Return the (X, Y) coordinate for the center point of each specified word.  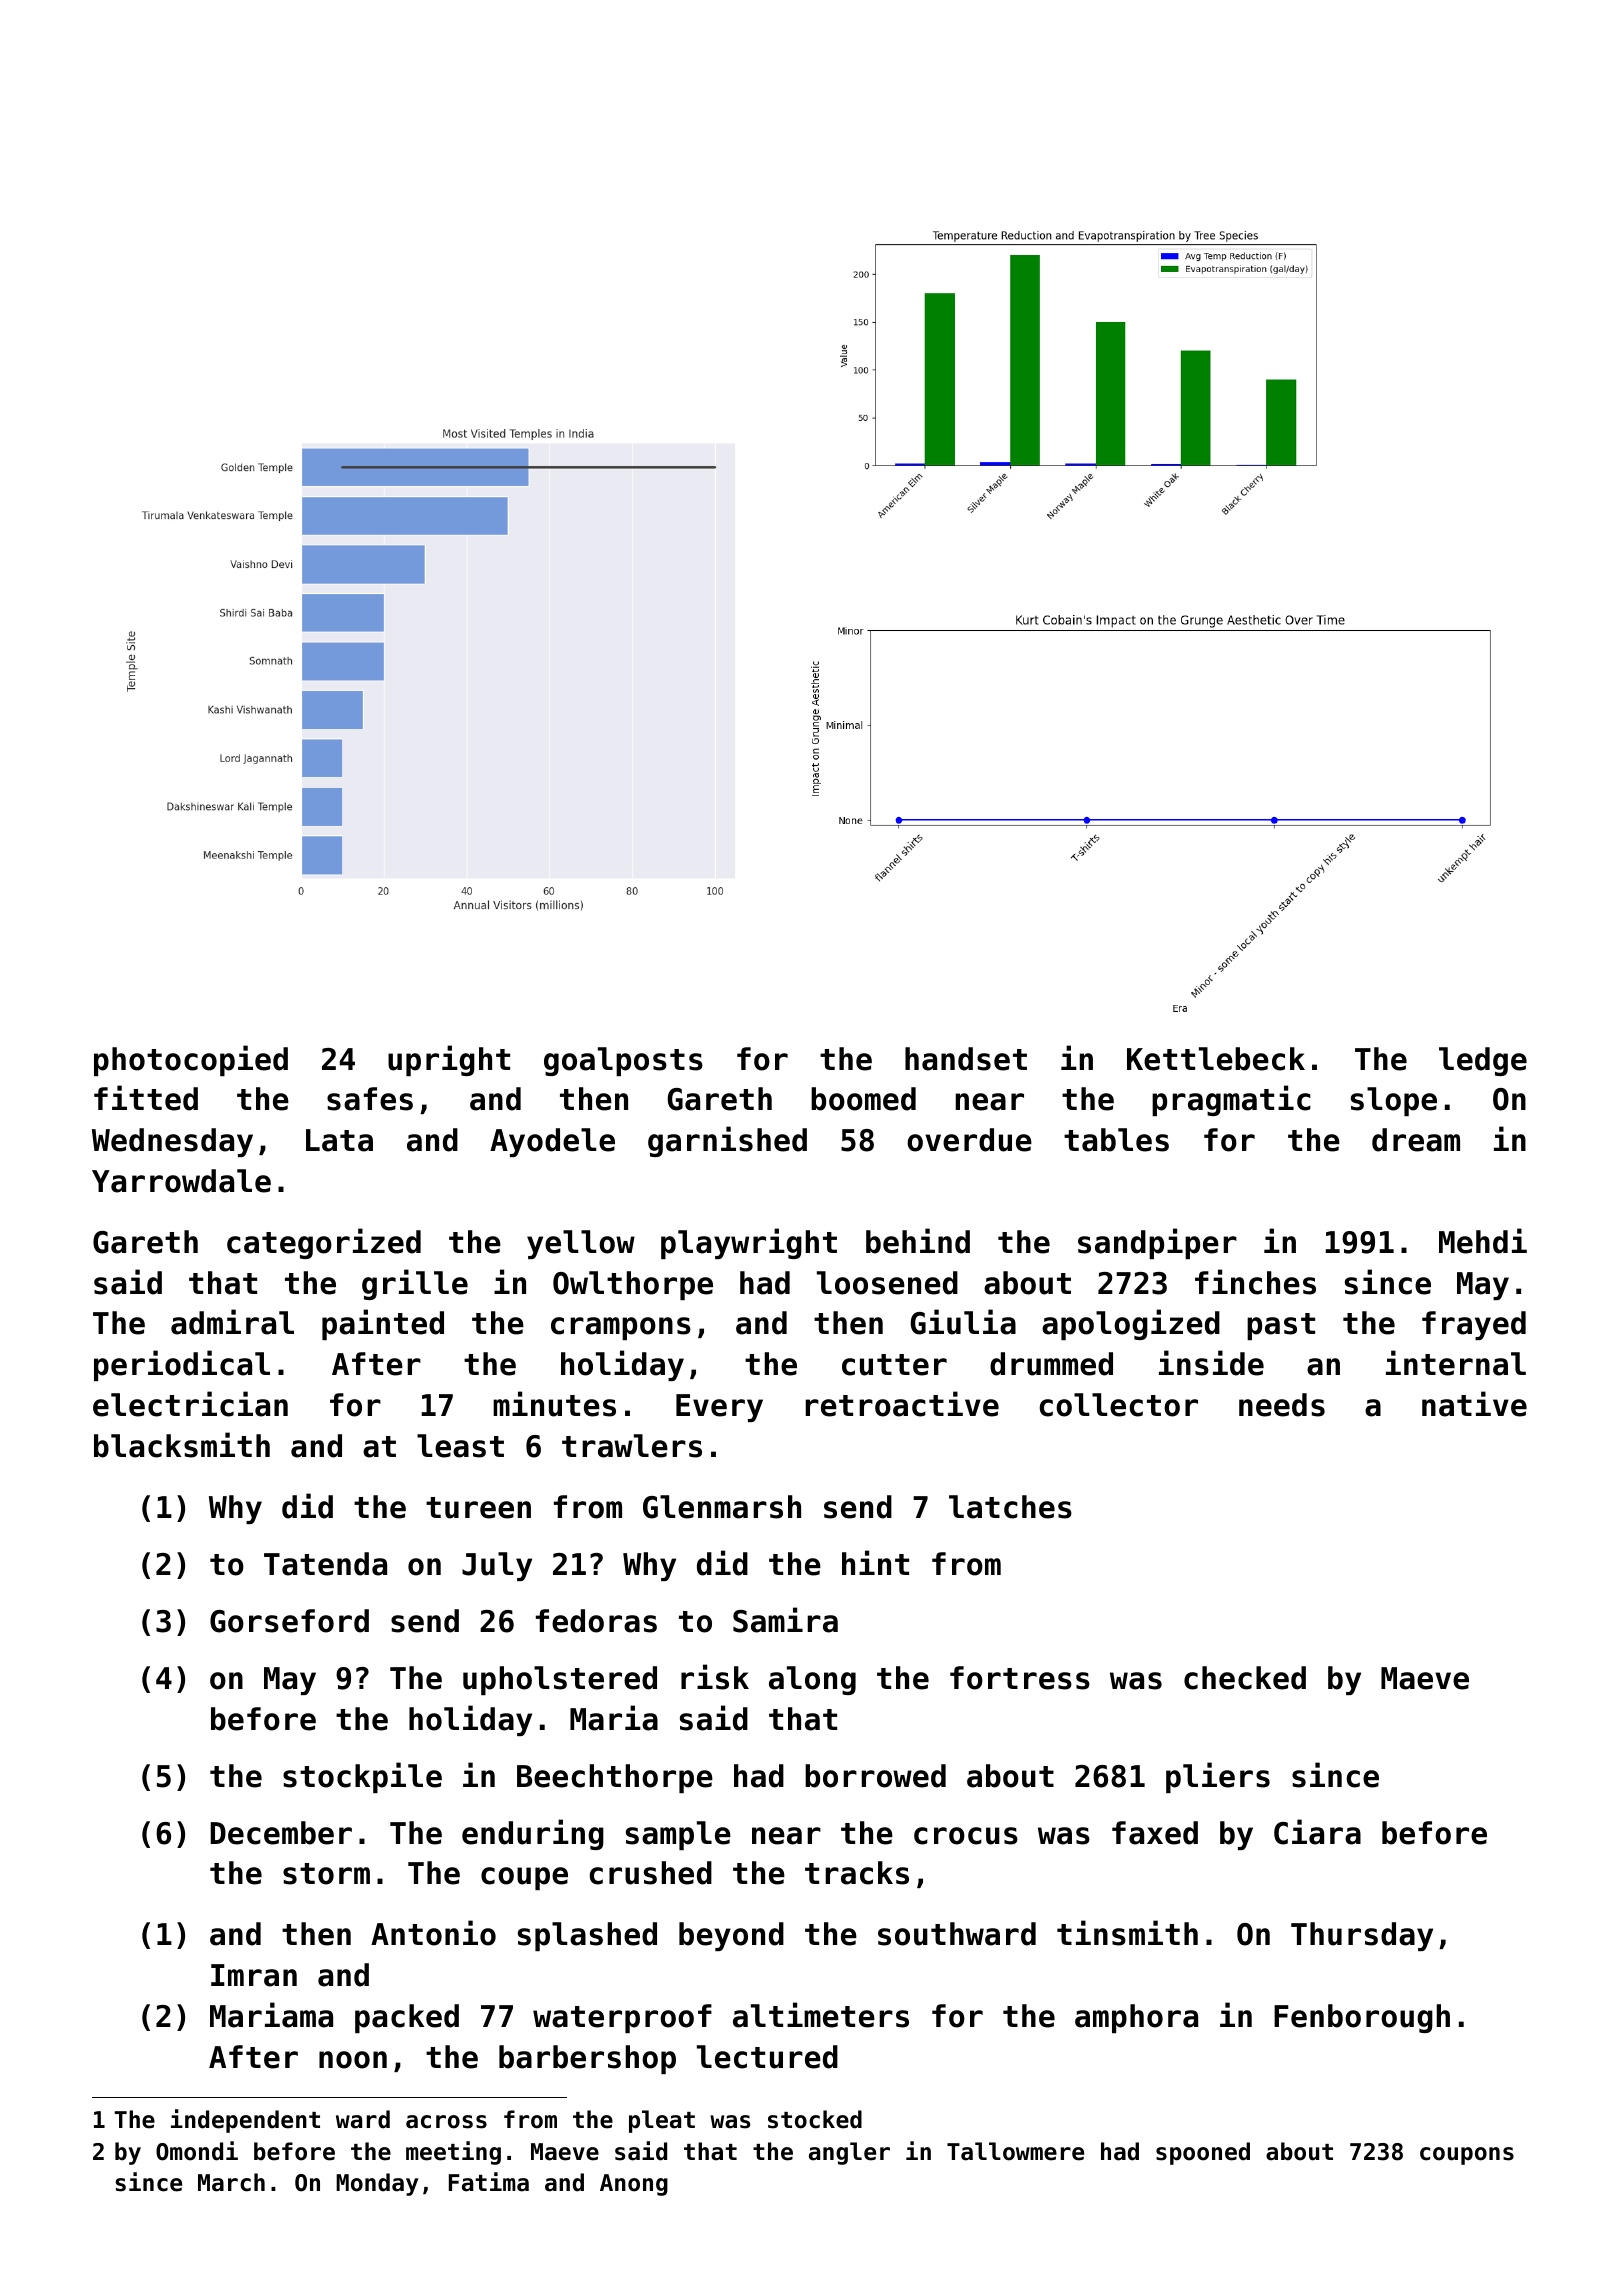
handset (966, 1059)
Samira (785, 1620)
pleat (662, 2121)
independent (245, 2121)
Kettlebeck (1216, 1059)
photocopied (191, 1060)
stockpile (362, 1777)
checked (1245, 1678)
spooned (1203, 2153)
